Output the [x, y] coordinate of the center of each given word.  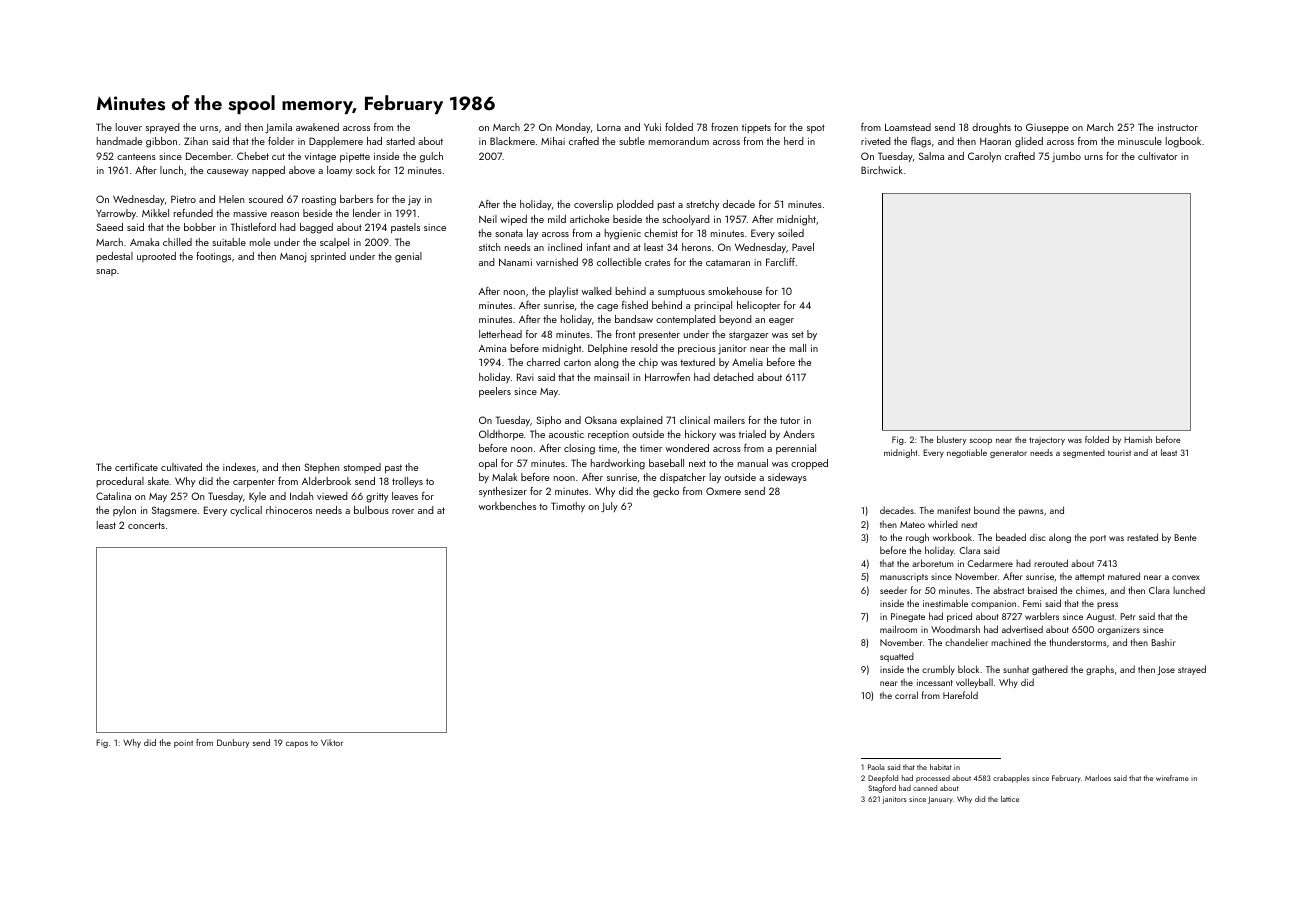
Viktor [332, 742]
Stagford [882, 789]
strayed [1192, 670]
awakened [317, 127]
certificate [136, 467]
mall [798, 348]
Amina [492, 348]
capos [297, 745]
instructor [1178, 127]
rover [403, 511]
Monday [573, 128]
